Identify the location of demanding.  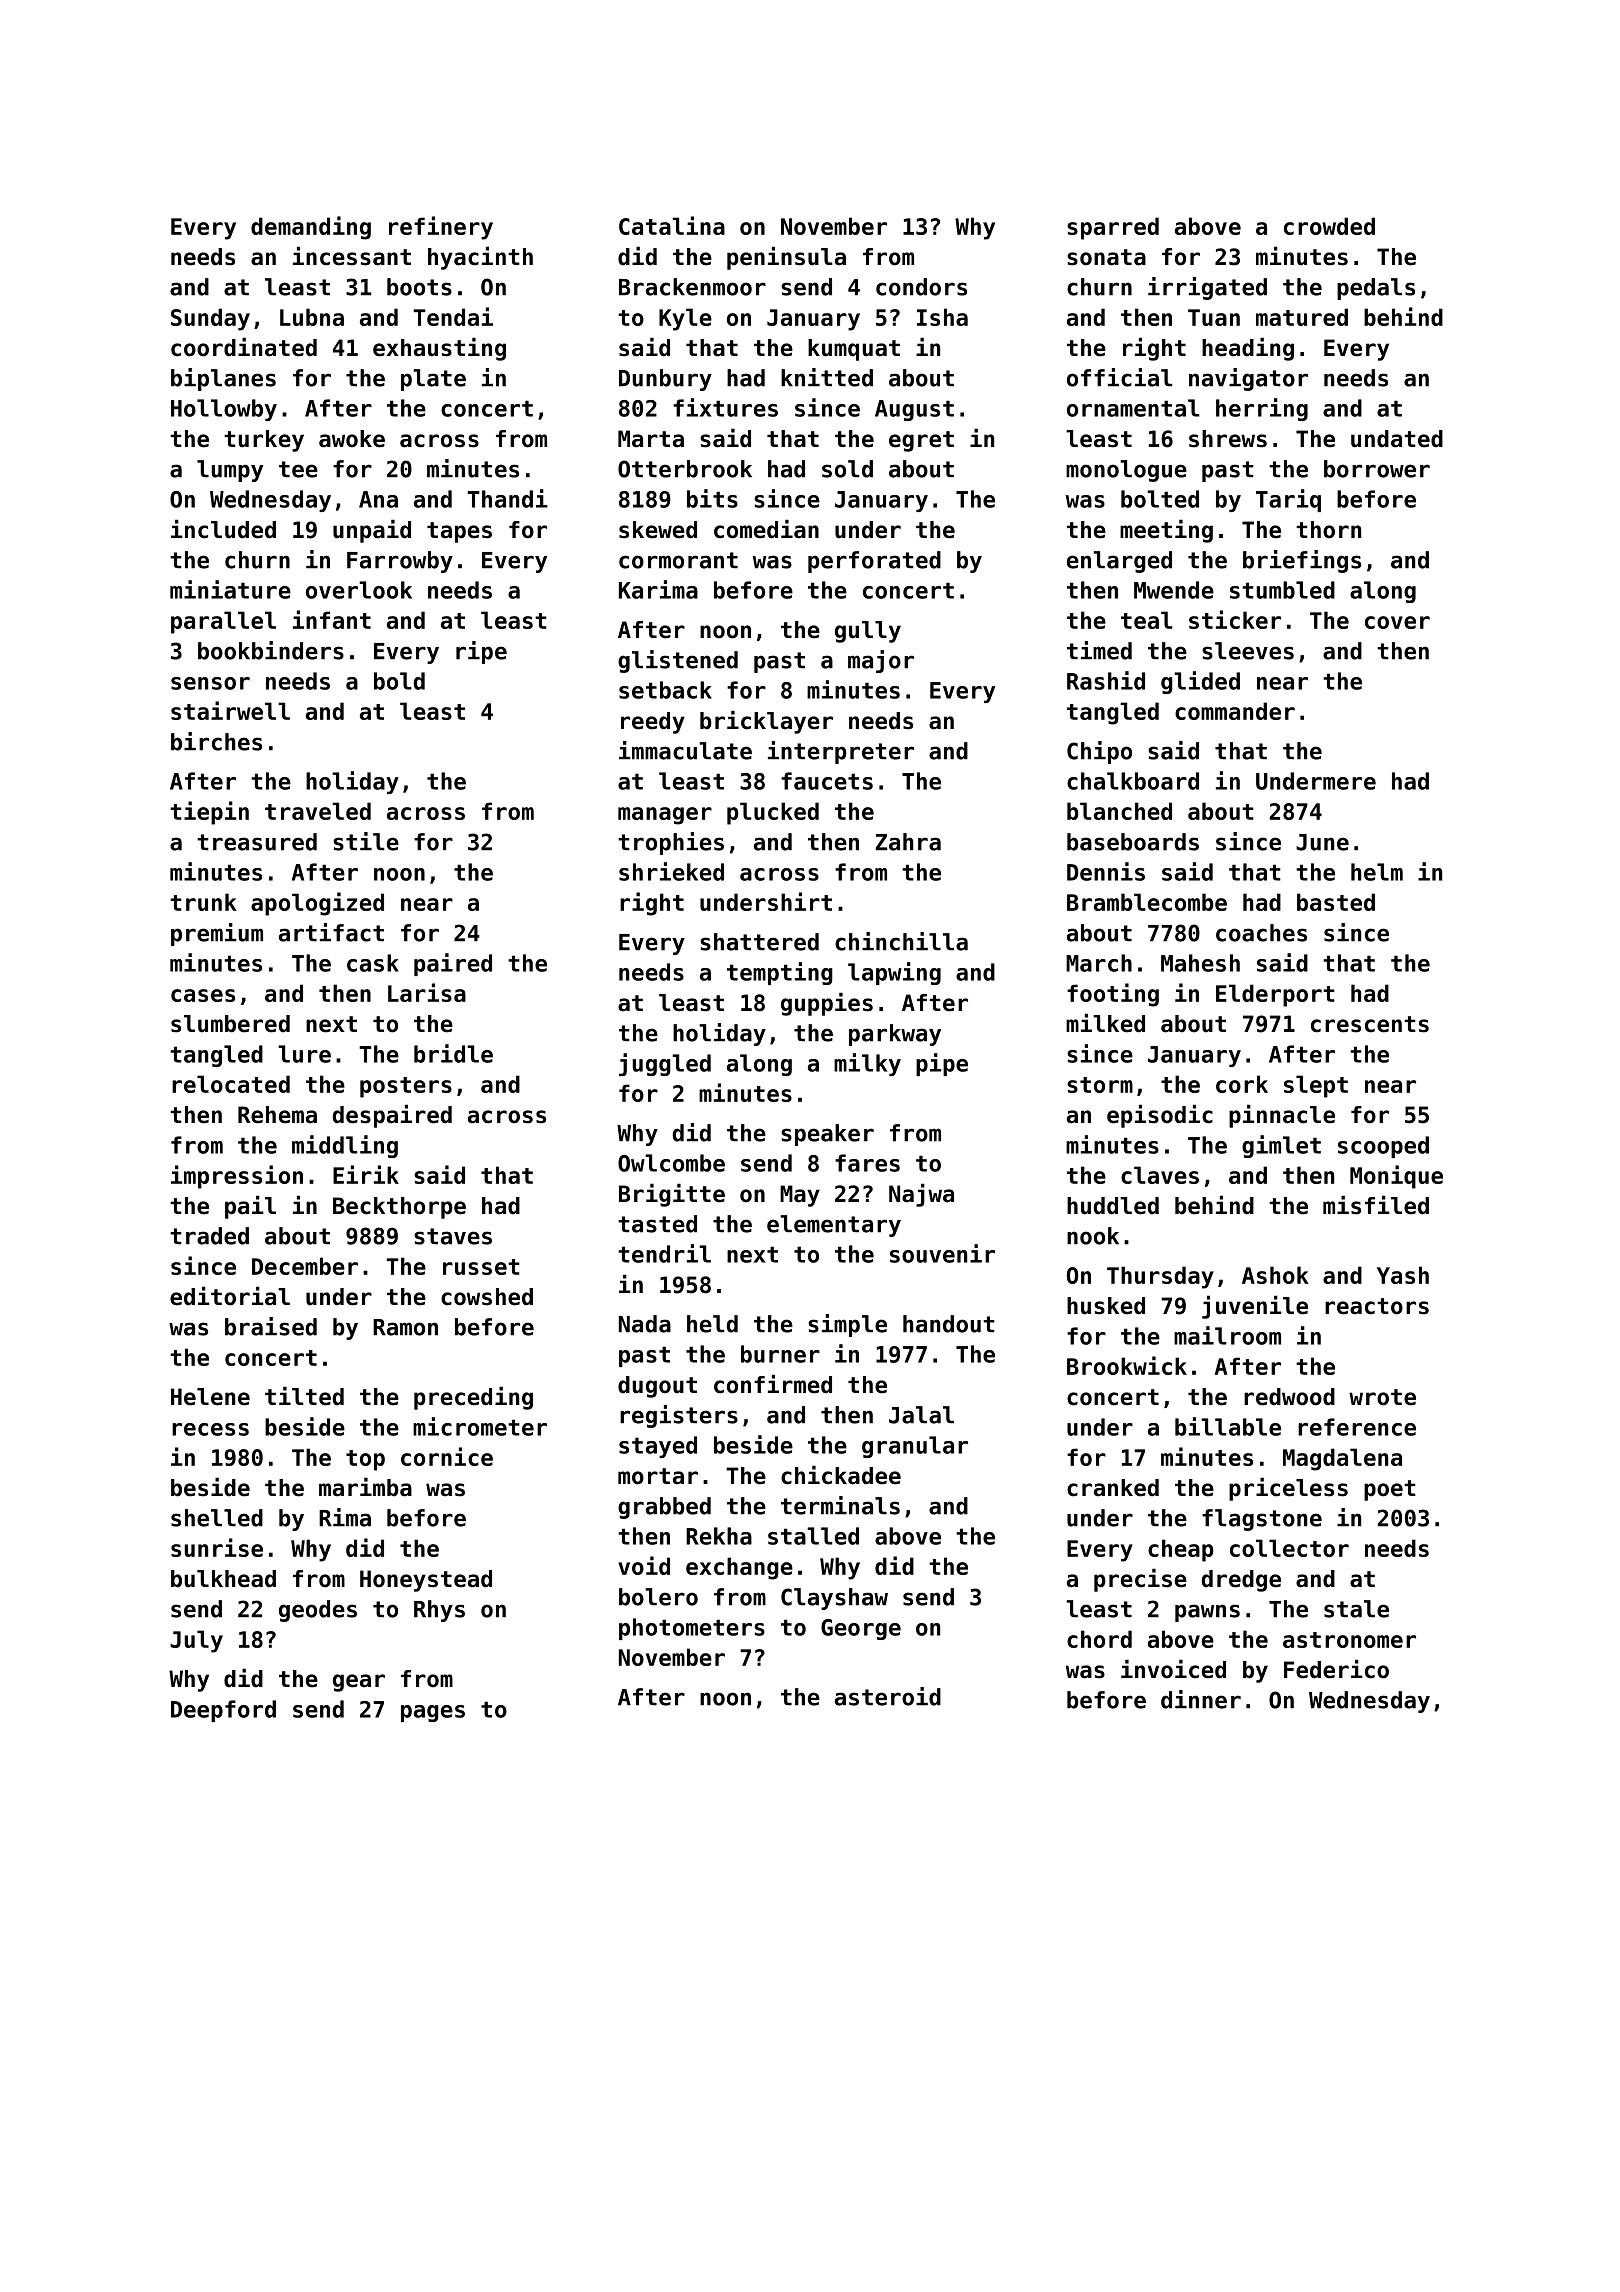
(311, 228).
